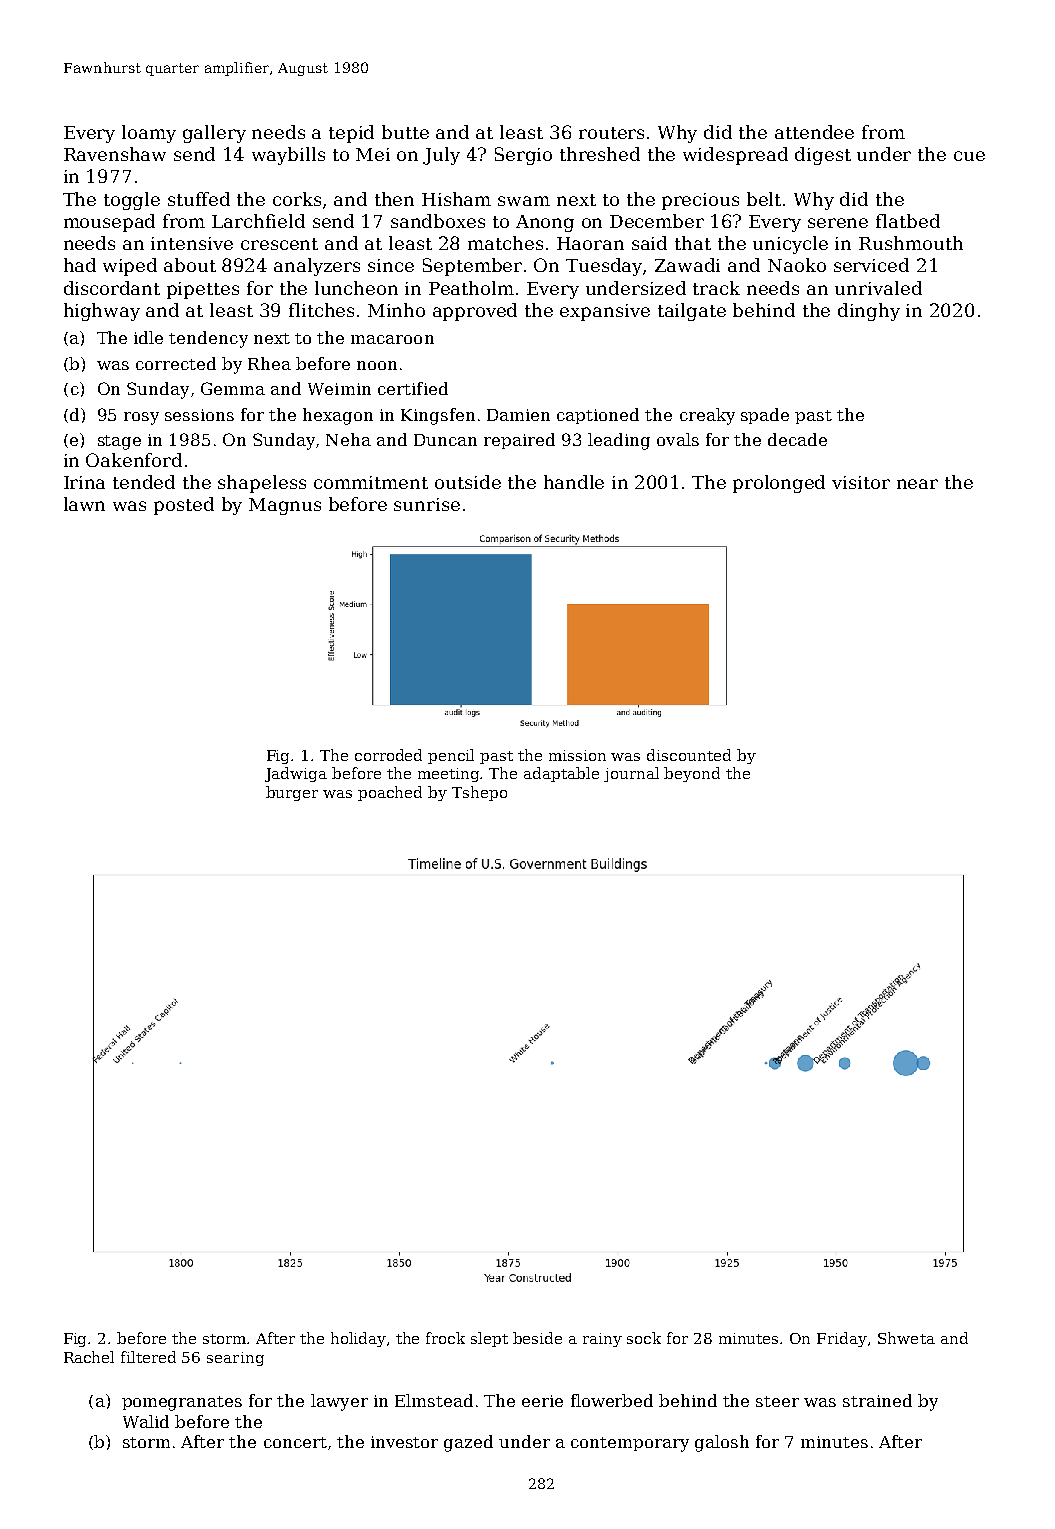 Image resolution: width=1055 pixels, height=1529 pixels. Describe the element at coordinates (146, 1421) in the document. I see `Walid` at that location.
